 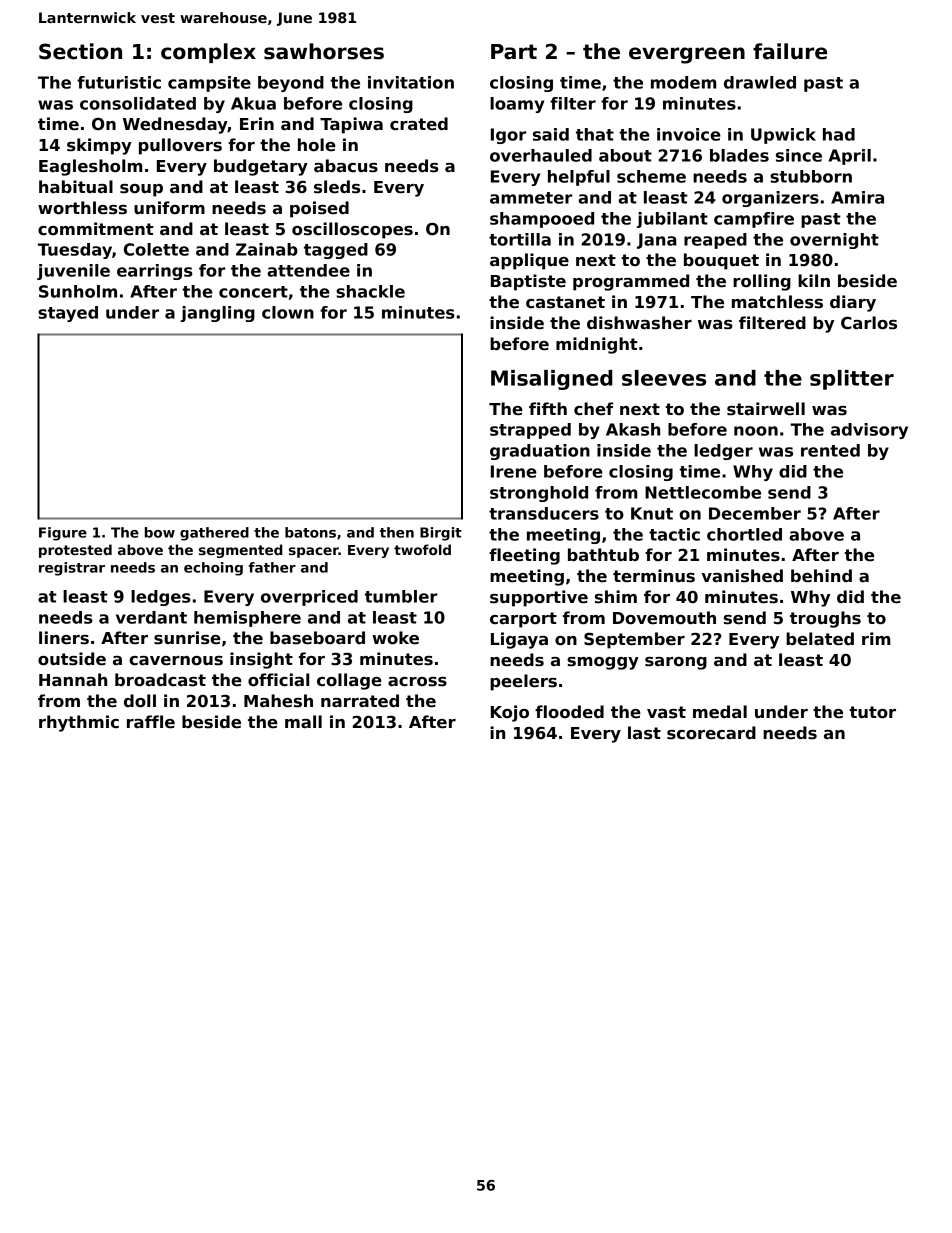 What do you see at coordinates (723, 452) in the image?
I see `ledger` at bounding box center [723, 452].
